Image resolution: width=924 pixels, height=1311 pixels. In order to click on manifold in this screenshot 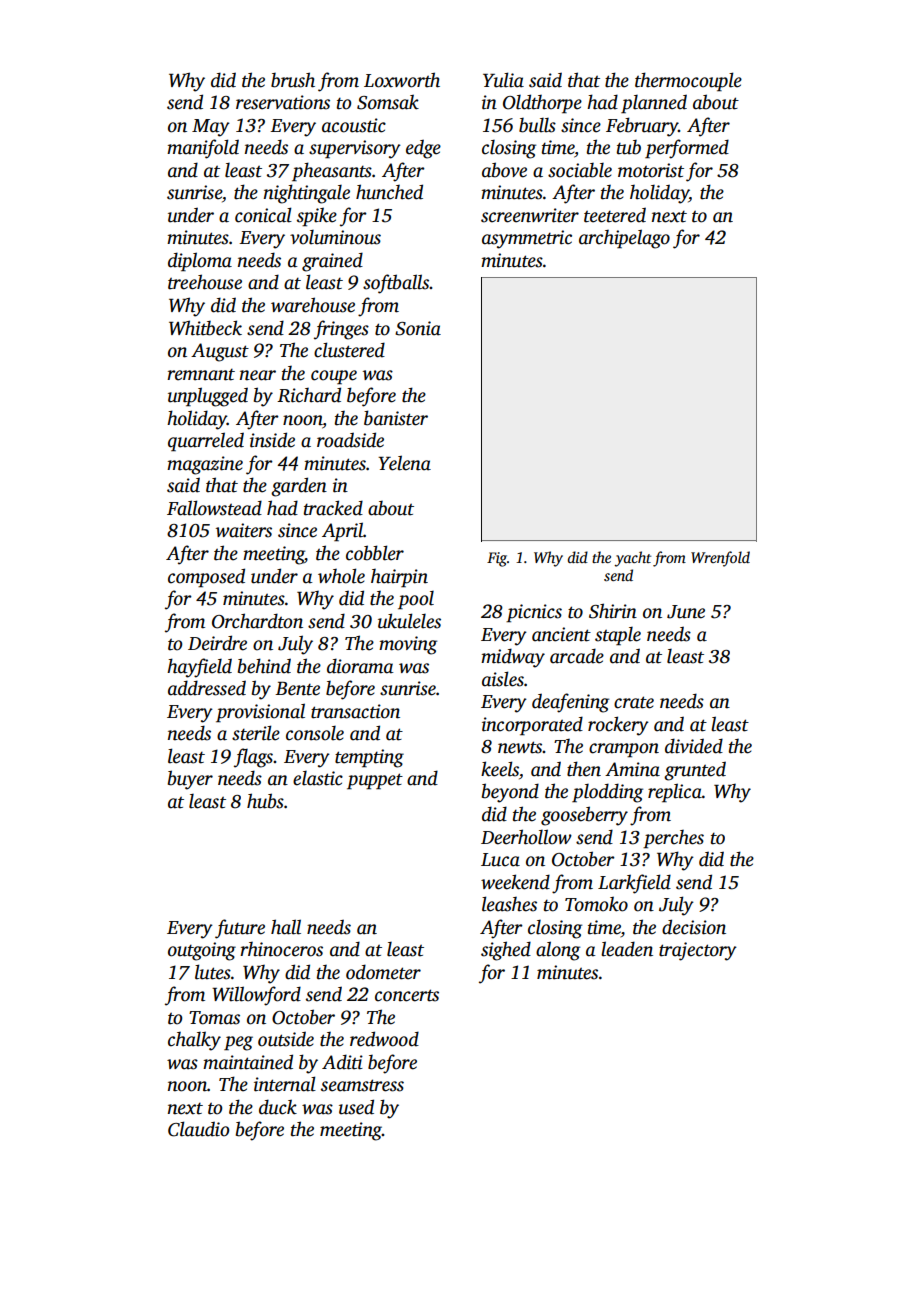, I will do `click(203, 149)`.
